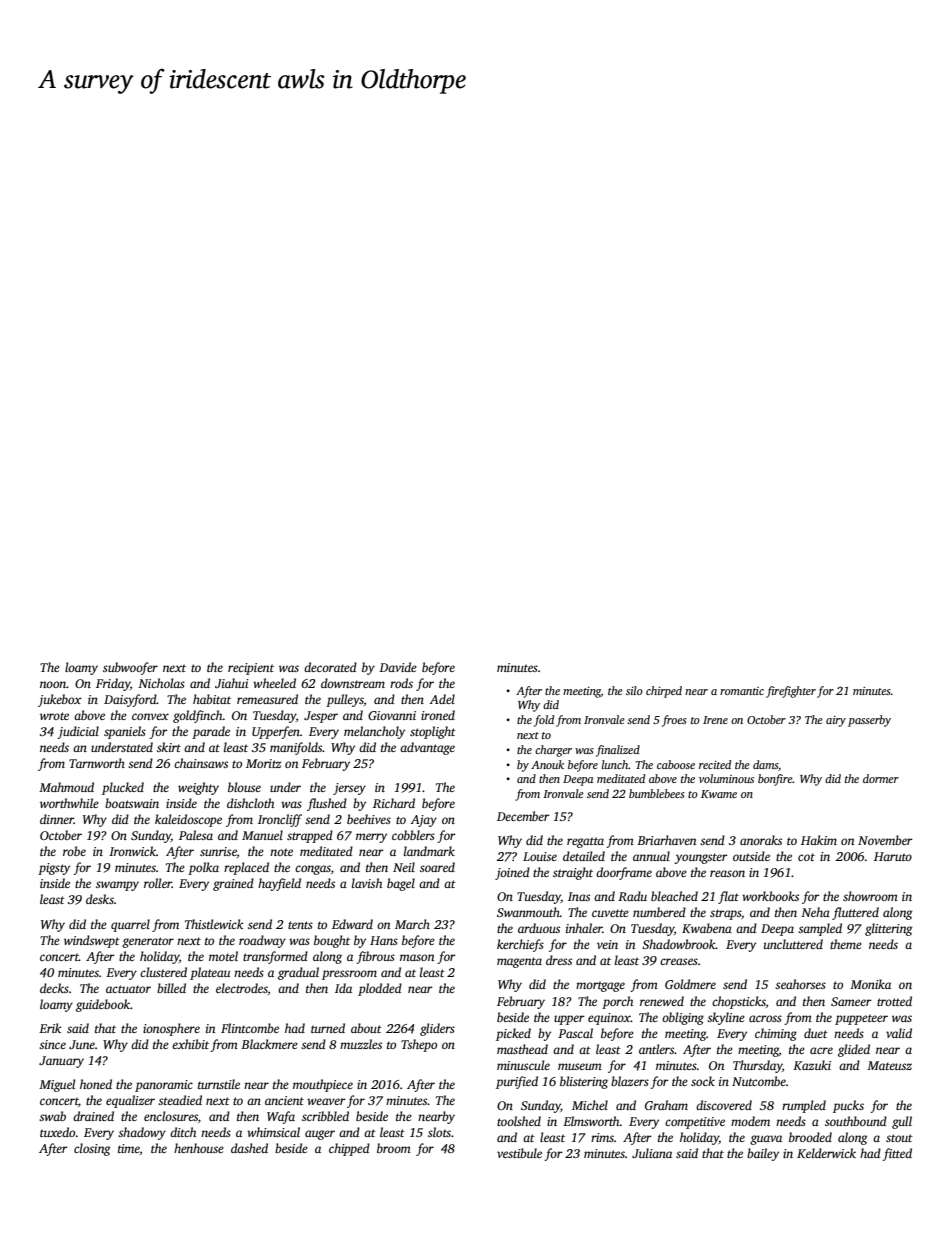  Describe the element at coordinates (242, 988) in the screenshot. I see `electrodes` at that location.
